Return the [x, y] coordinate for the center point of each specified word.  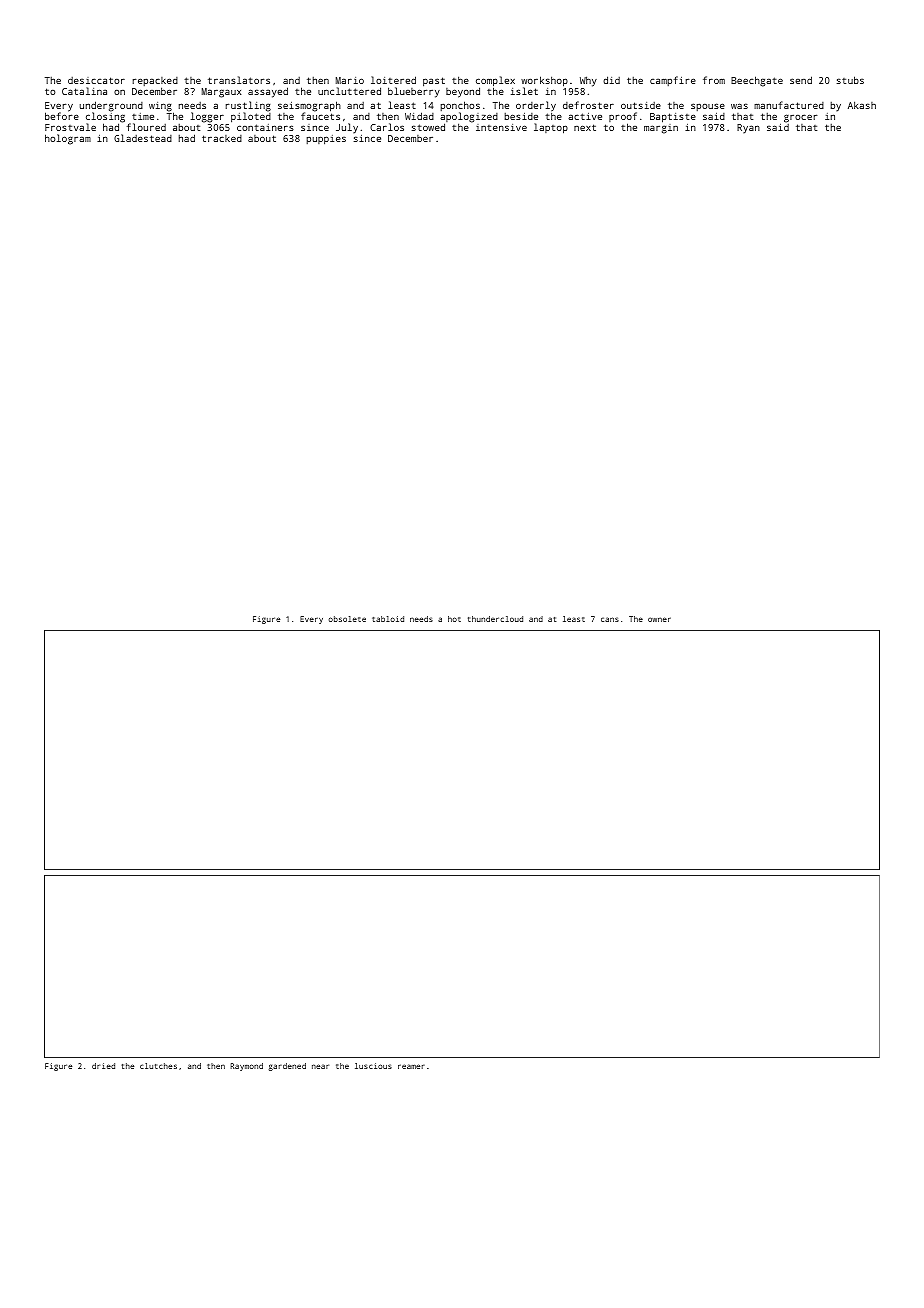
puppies [326, 140]
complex [495, 81]
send [801, 80]
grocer [801, 118]
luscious [373, 1066]
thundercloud [495, 619]
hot [454, 619]
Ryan [748, 128]
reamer [411, 1066]
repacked [155, 81]
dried [103, 1066]
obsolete [347, 619]
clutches [158, 1066]
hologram [68, 139]
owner [659, 619]
